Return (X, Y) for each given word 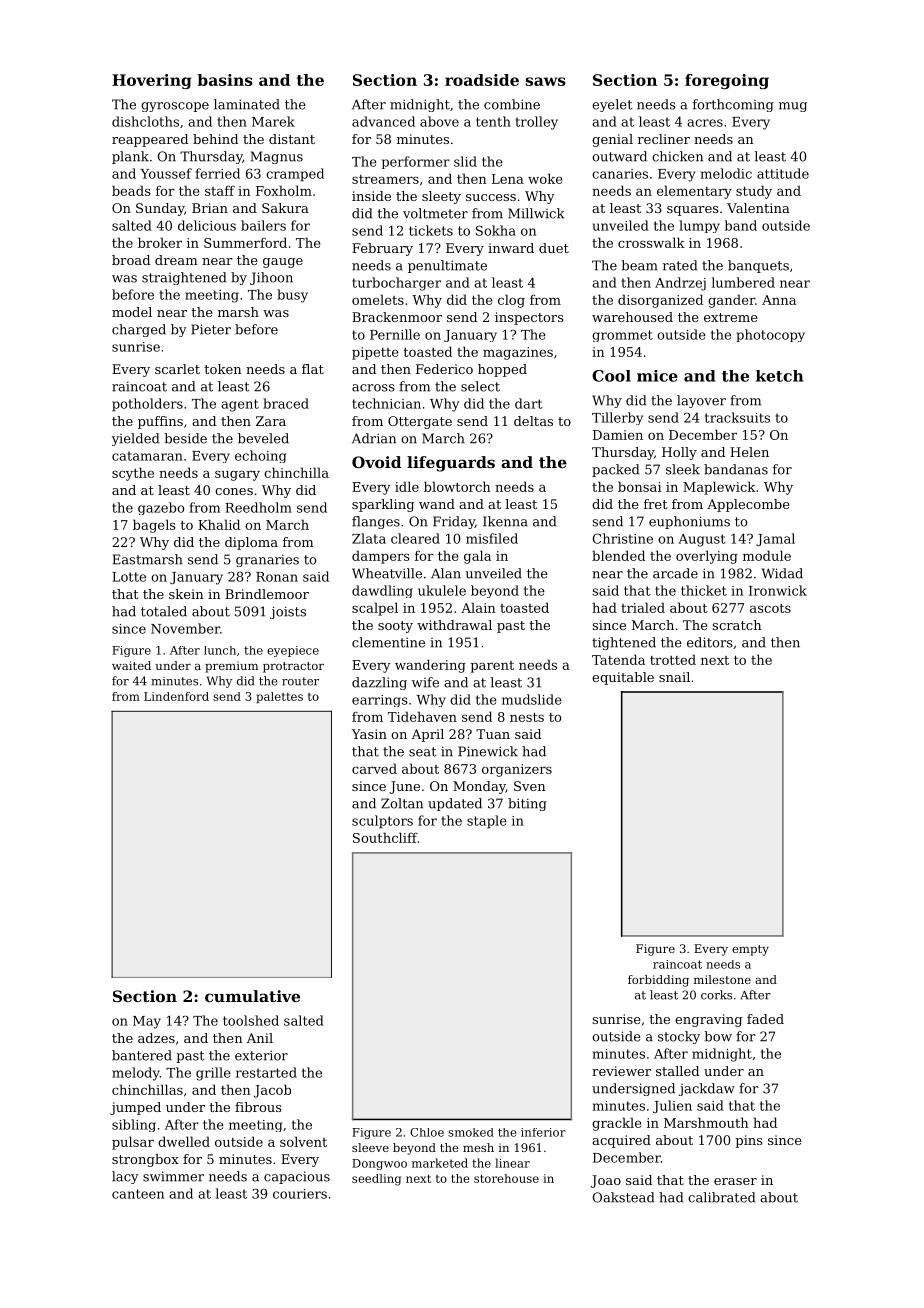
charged (139, 330)
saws (545, 81)
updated (455, 804)
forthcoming (733, 105)
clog (511, 301)
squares (693, 211)
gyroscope (175, 107)
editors (710, 642)
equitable (623, 678)
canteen (138, 1194)
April (428, 735)
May (147, 1022)
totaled (164, 611)
